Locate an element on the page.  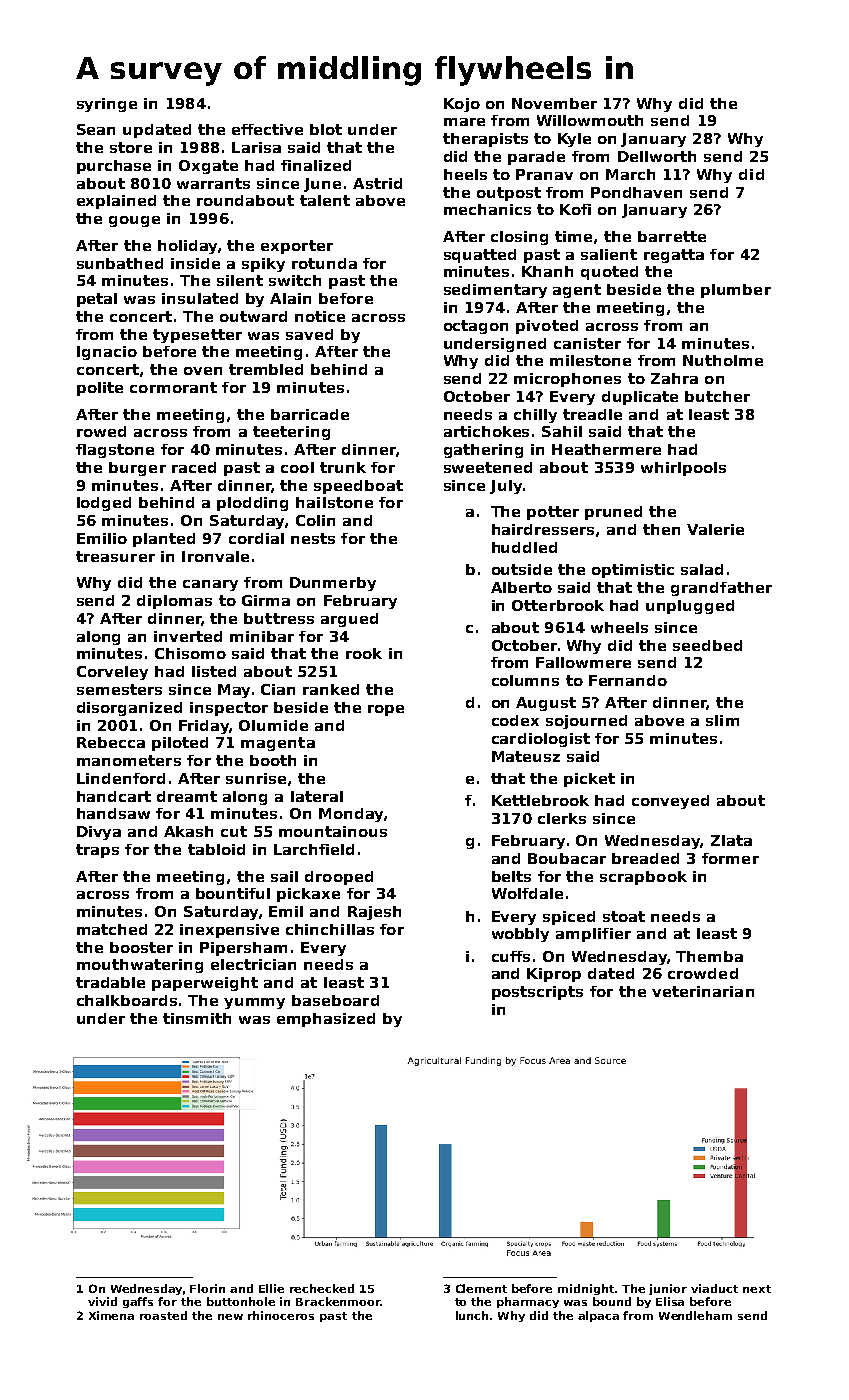
alpaca is located at coordinates (598, 1316).
